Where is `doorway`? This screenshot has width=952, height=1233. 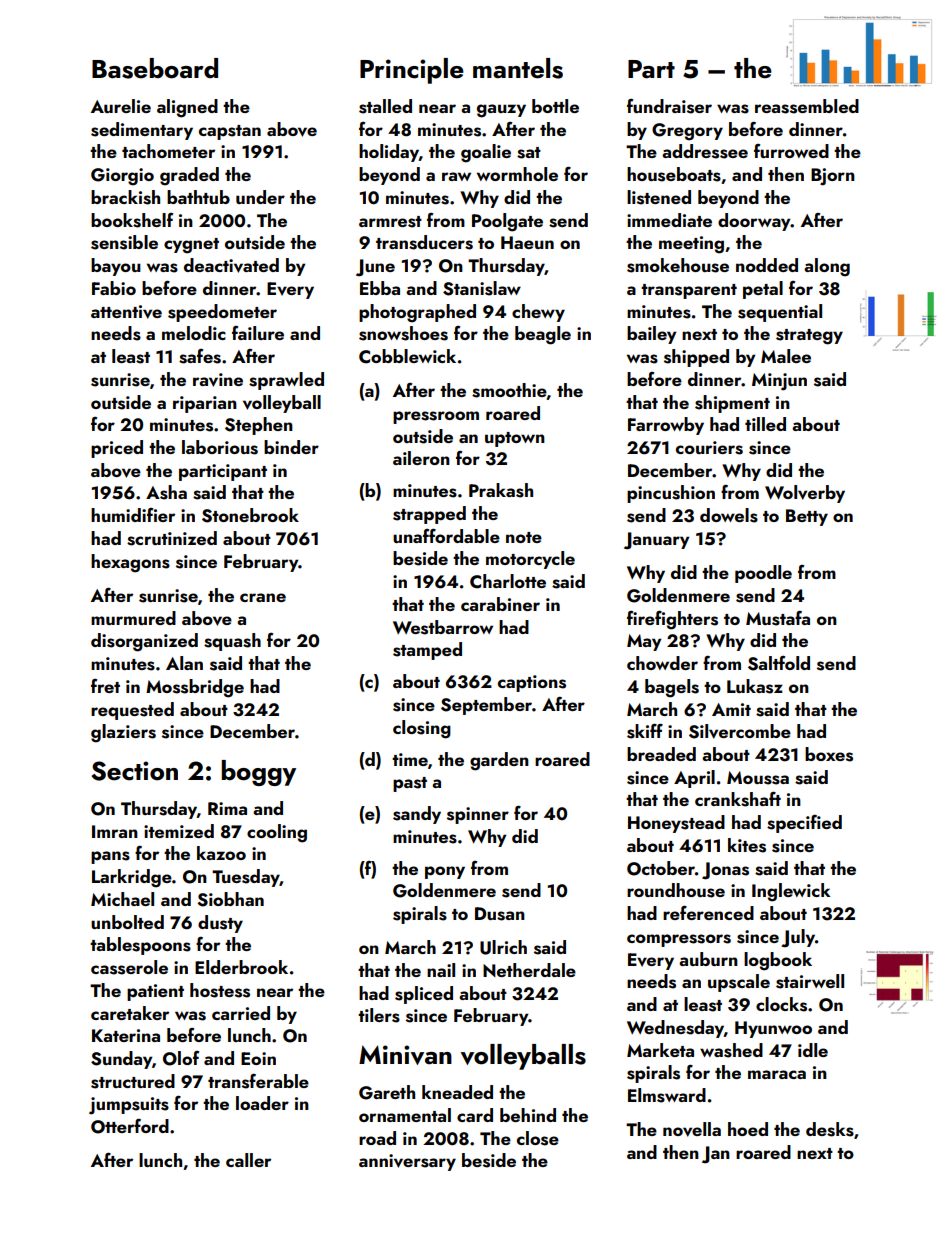 doorway is located at coordinates (754, 222).
